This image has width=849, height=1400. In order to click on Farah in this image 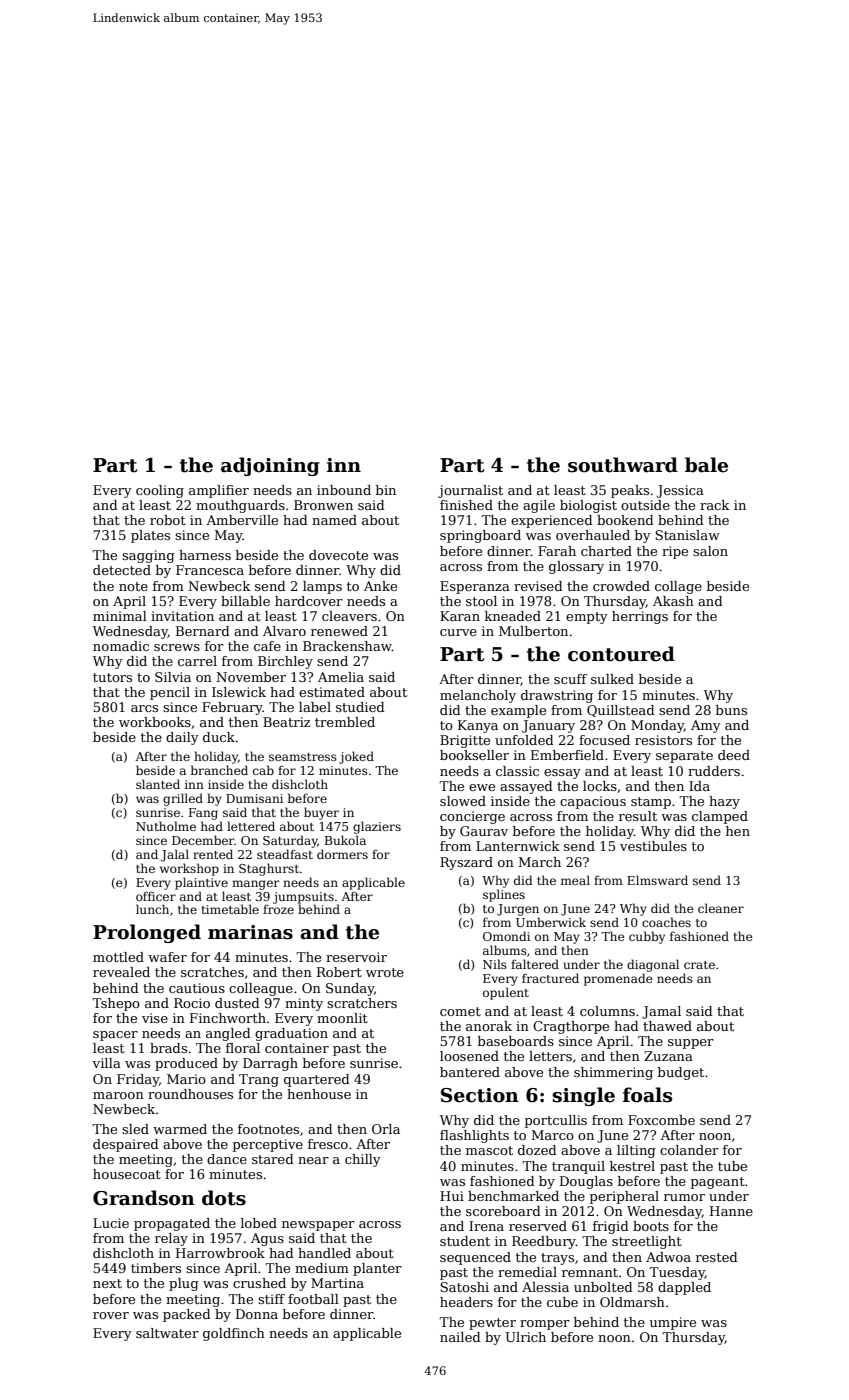, I will do `click(557, 551)`.
